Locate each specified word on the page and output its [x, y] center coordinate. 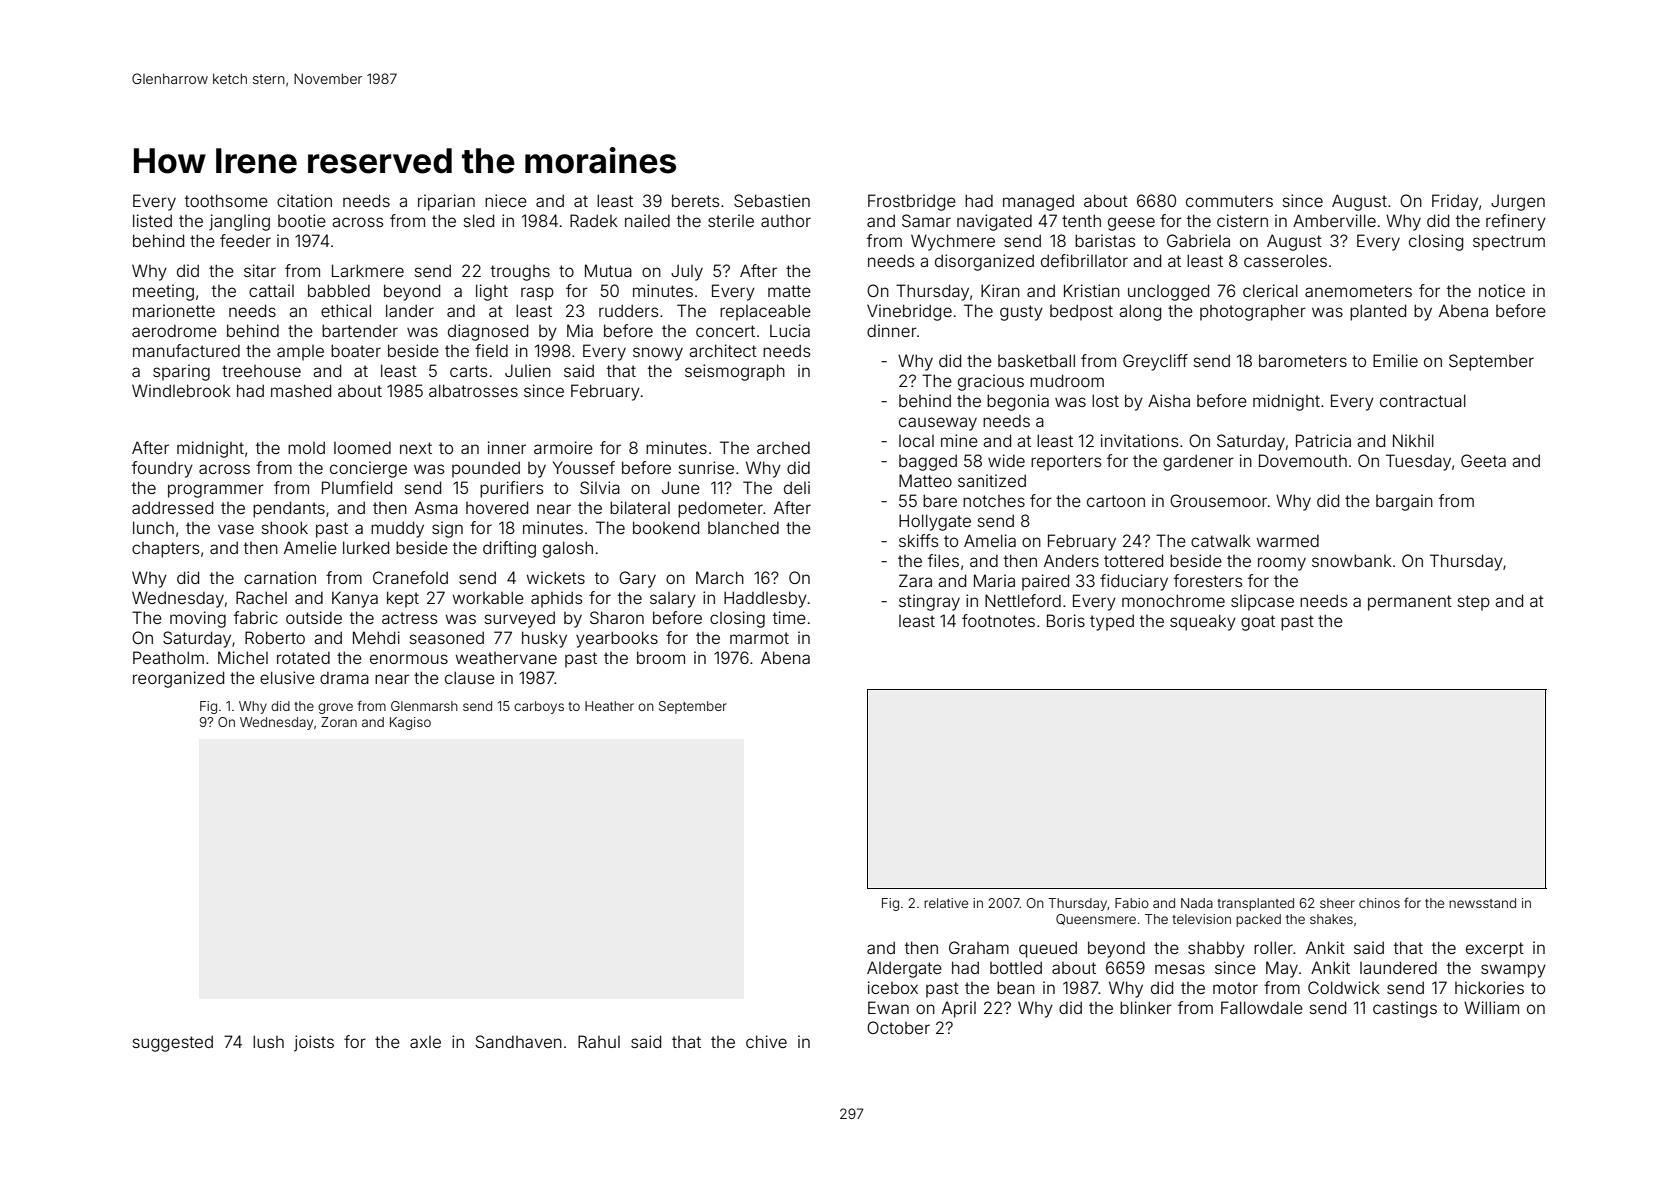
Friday [1455, 202]
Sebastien [772, 200]
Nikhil [1413, 440]
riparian [446, 202]
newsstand [1482, 903]
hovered [497, 507]
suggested [173, 1043]
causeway [938, 424]
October [898, 1027]
